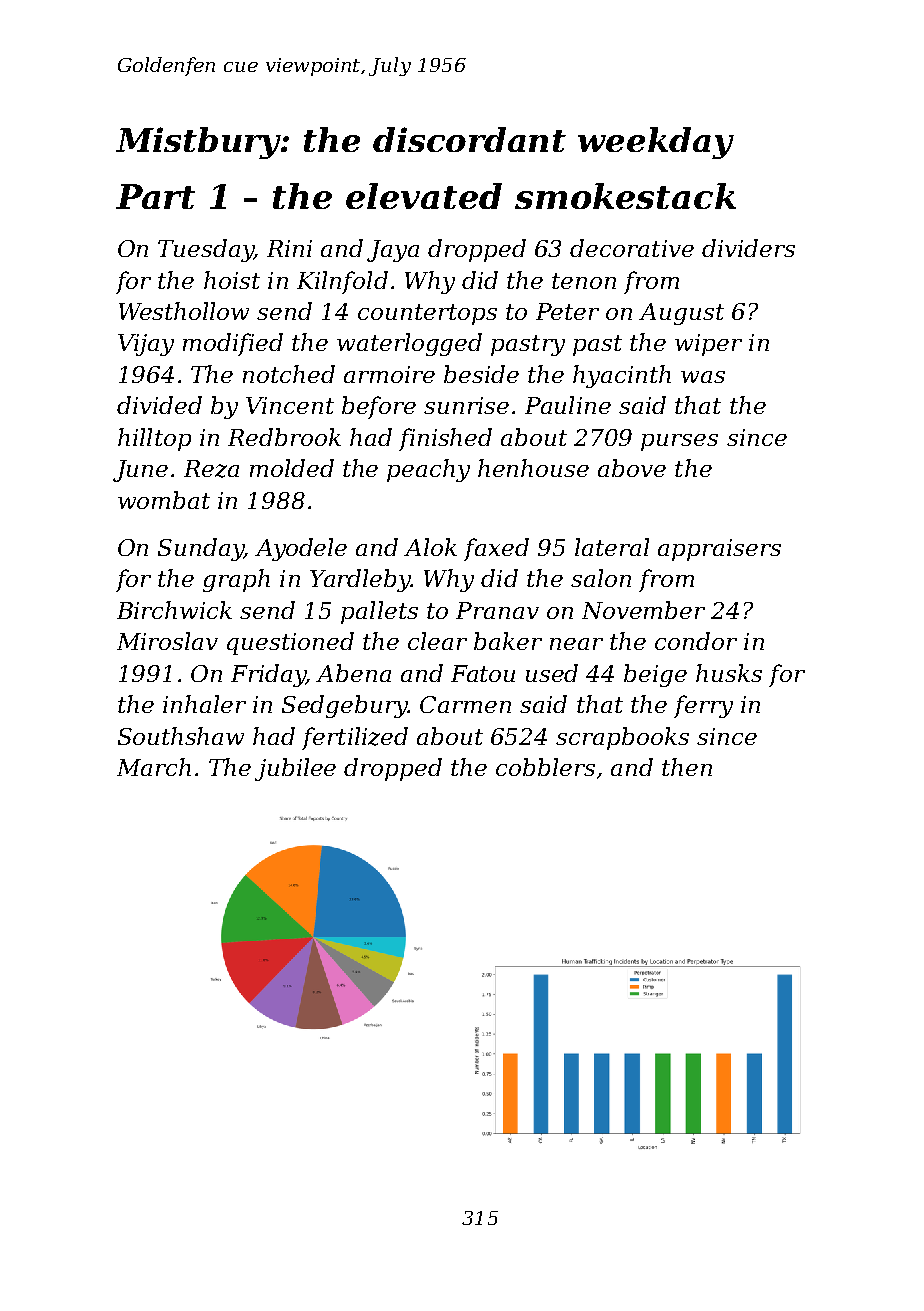  Describe the element at coordinates (301, 549) in the screenshot. I see `Ayodele` at that location.
